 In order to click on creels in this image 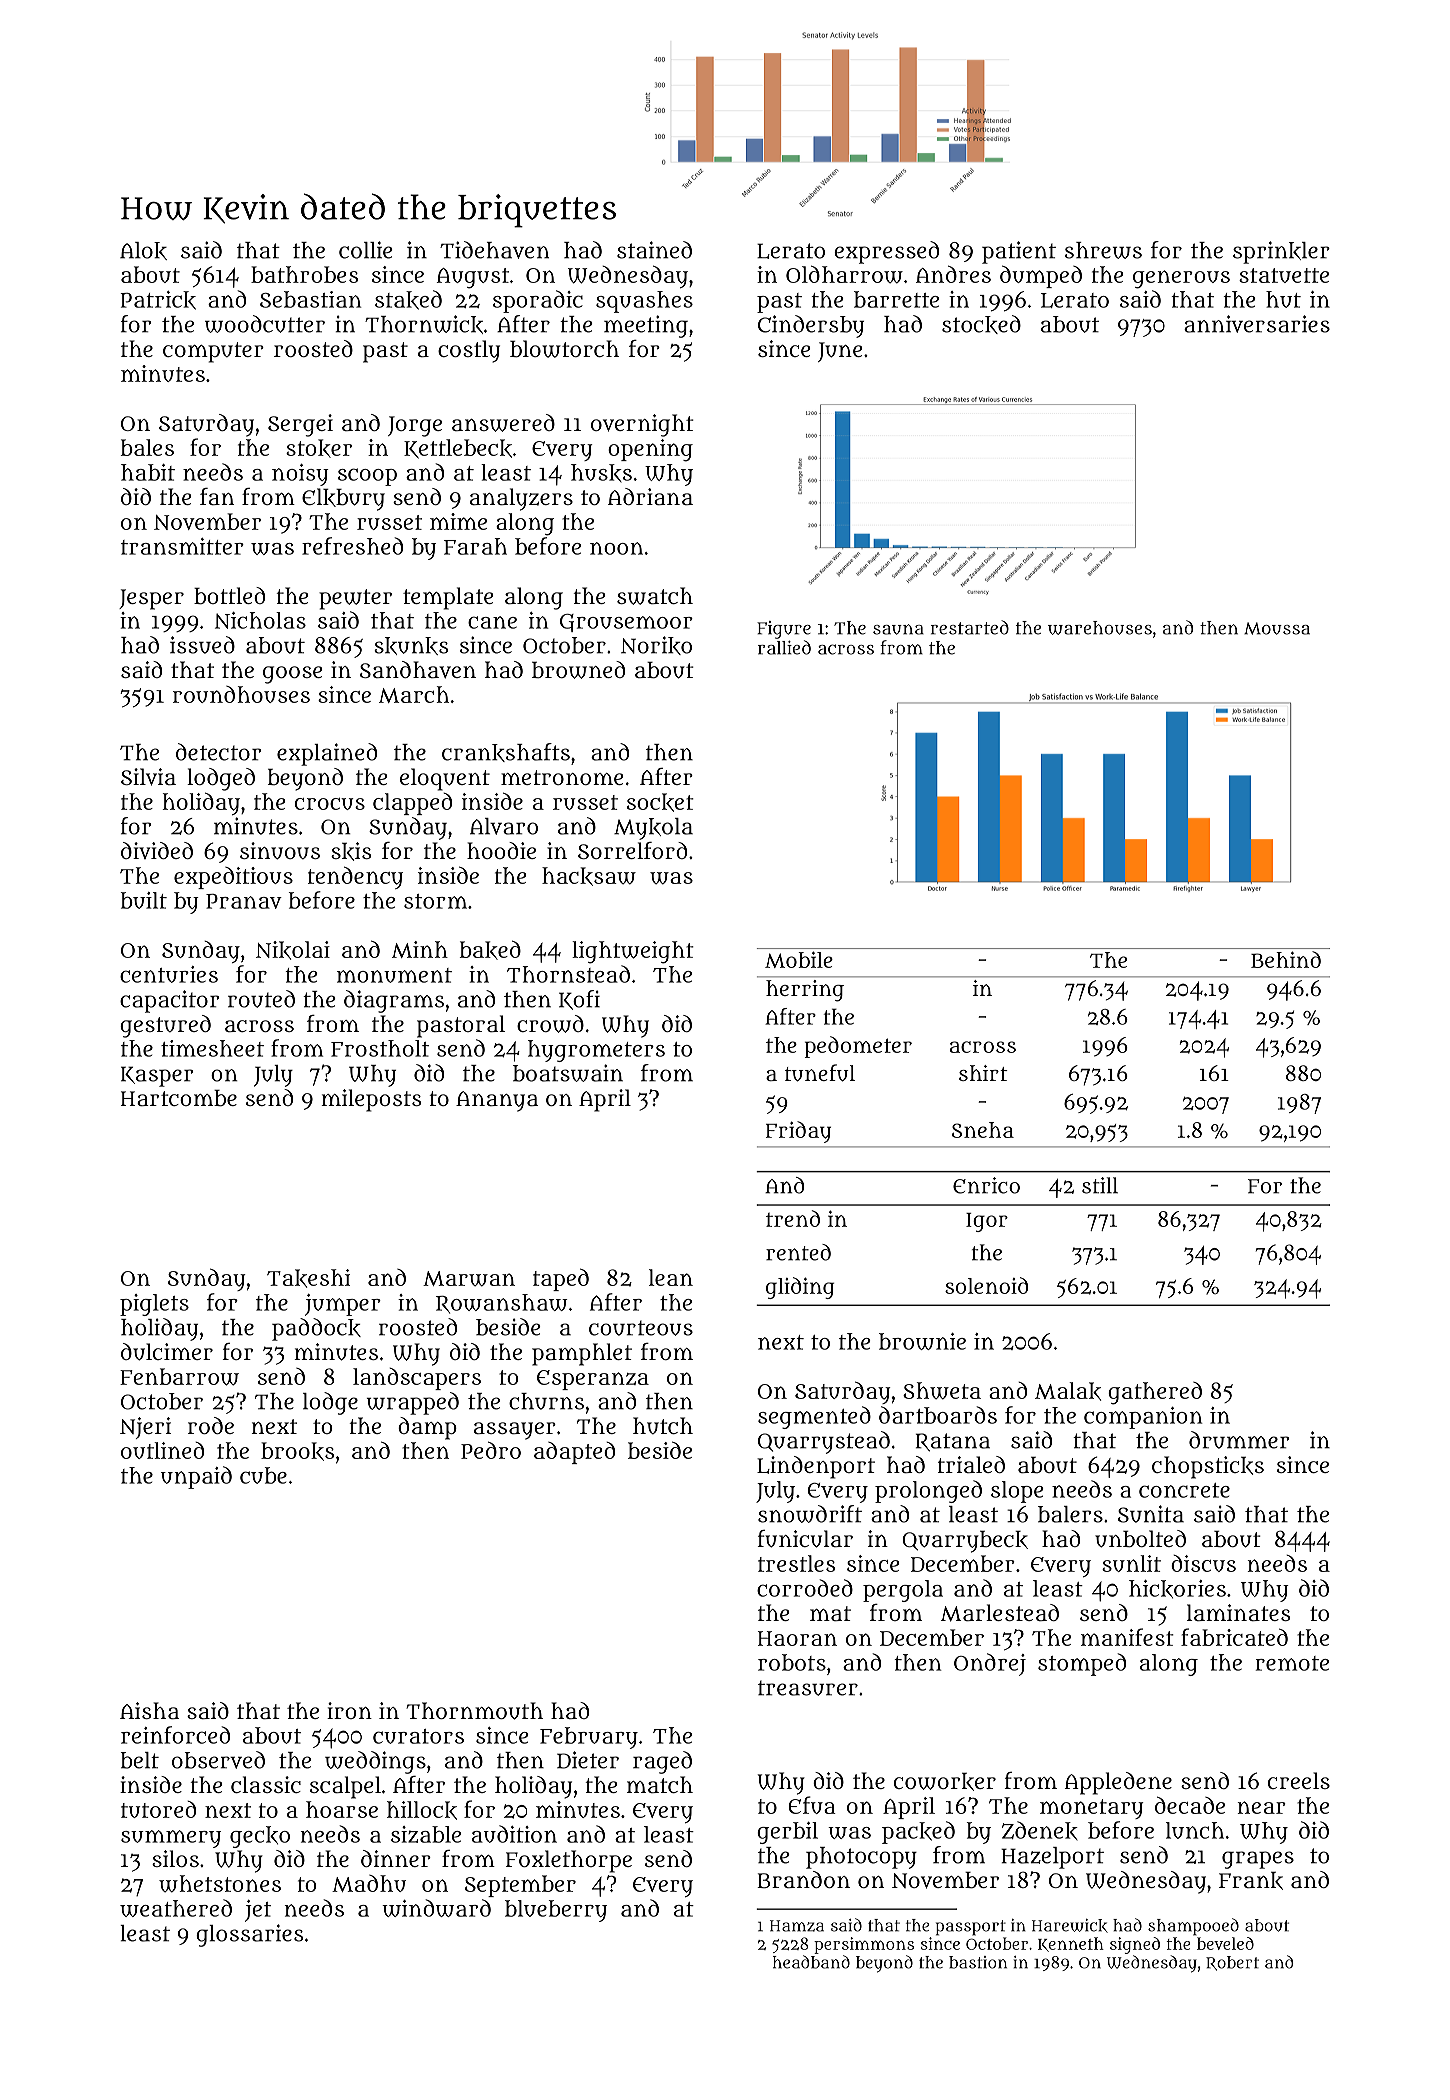, I will do `click(1299, 1780)`.
